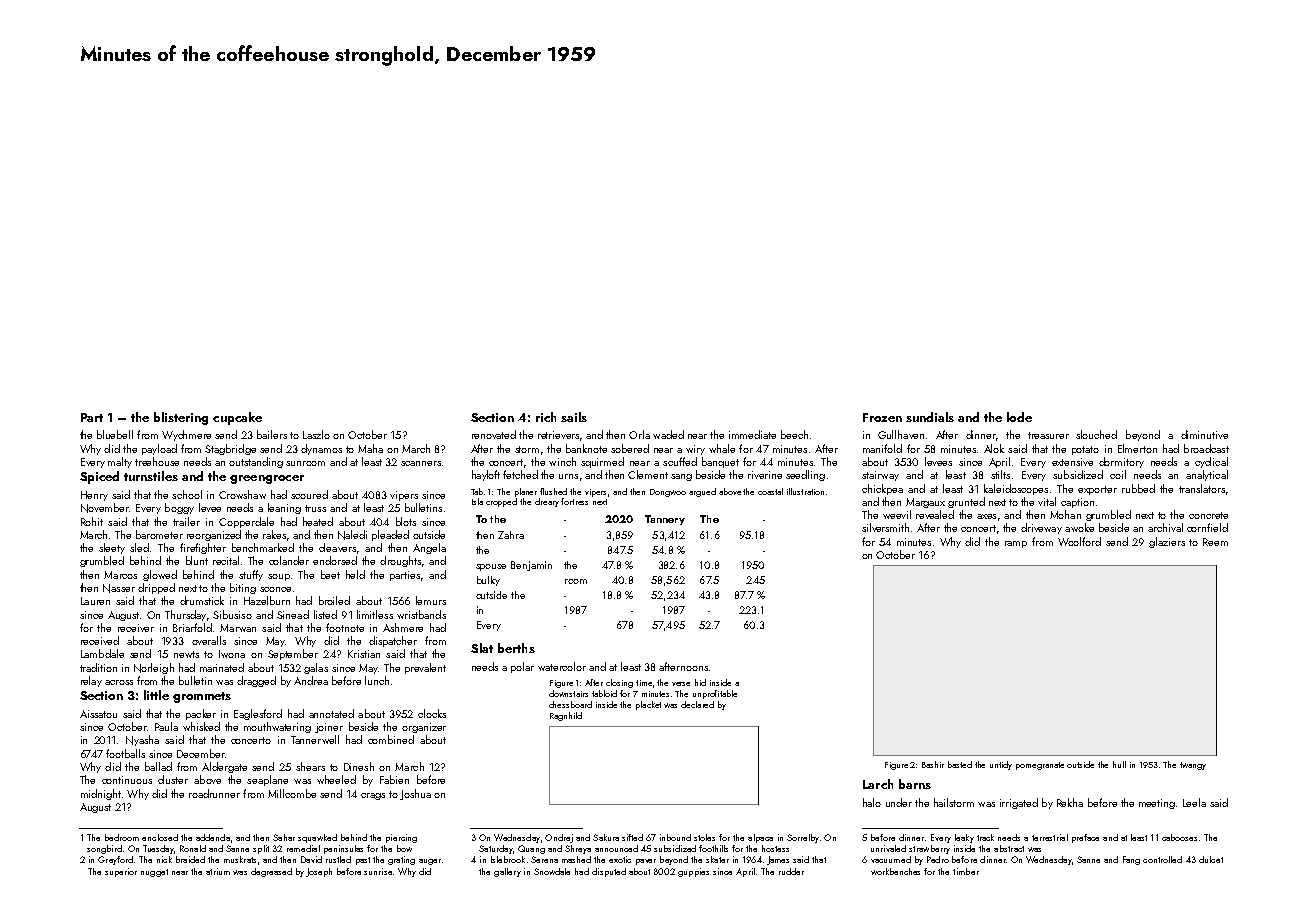 The width and height of the image is (1308, 924). I want to click on fetched, so click(520, 474).
